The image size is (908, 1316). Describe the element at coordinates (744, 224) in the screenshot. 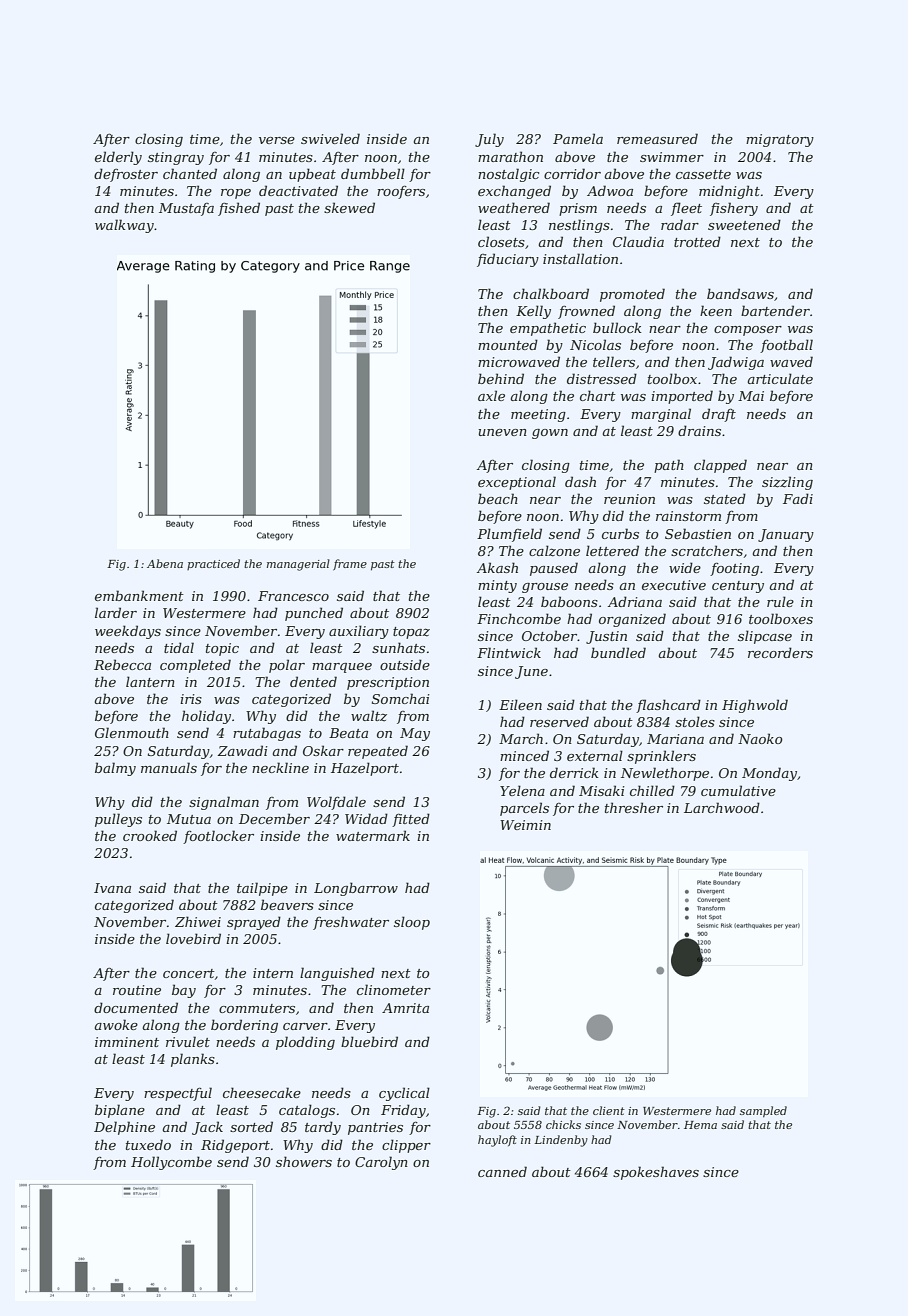

I see `sweetened` at that location.
